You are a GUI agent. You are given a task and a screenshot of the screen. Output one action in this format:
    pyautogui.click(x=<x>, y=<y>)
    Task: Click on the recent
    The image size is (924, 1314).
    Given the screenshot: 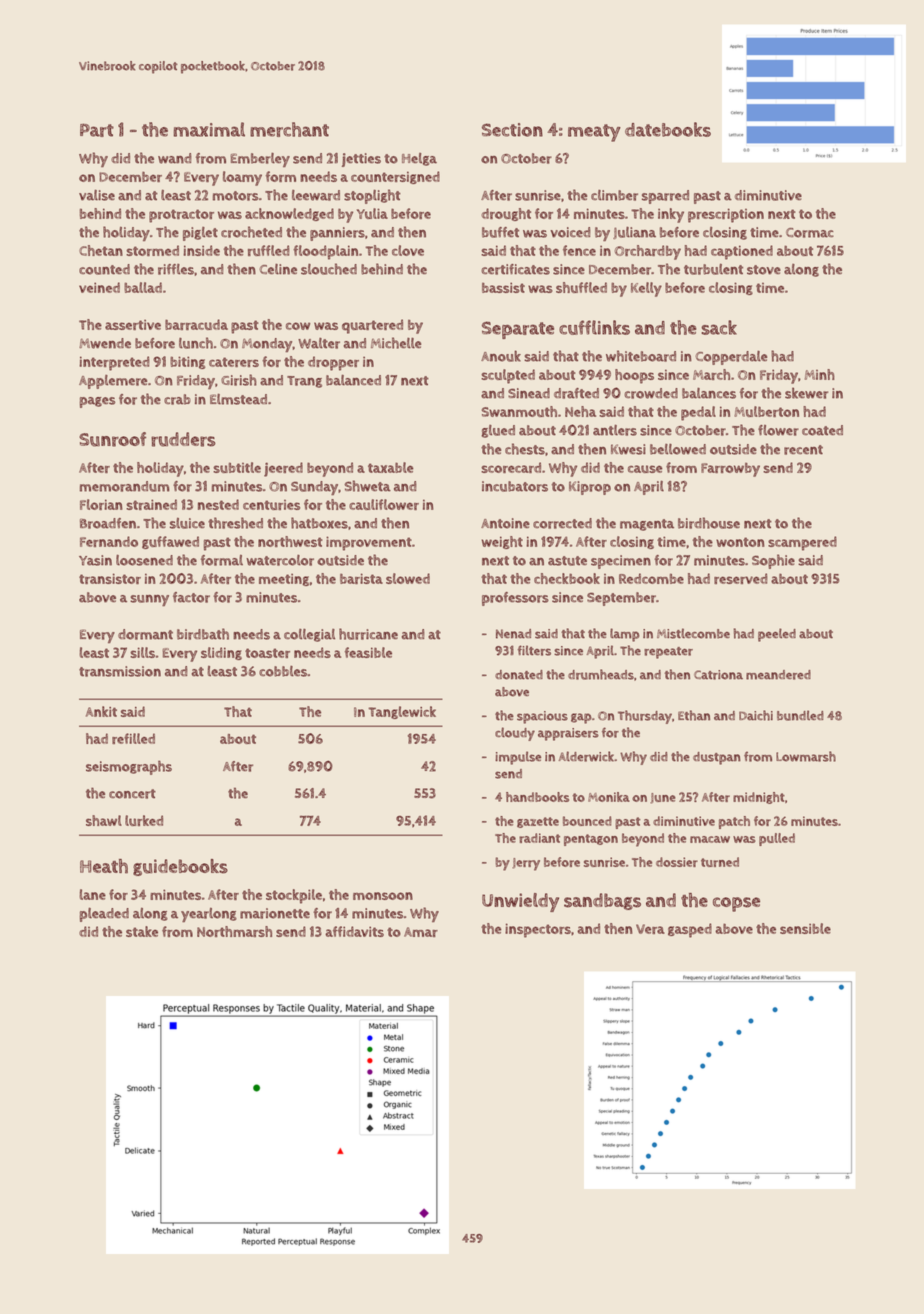 What is the action you would take?
    pyautogui.click(x=803, y=450)
